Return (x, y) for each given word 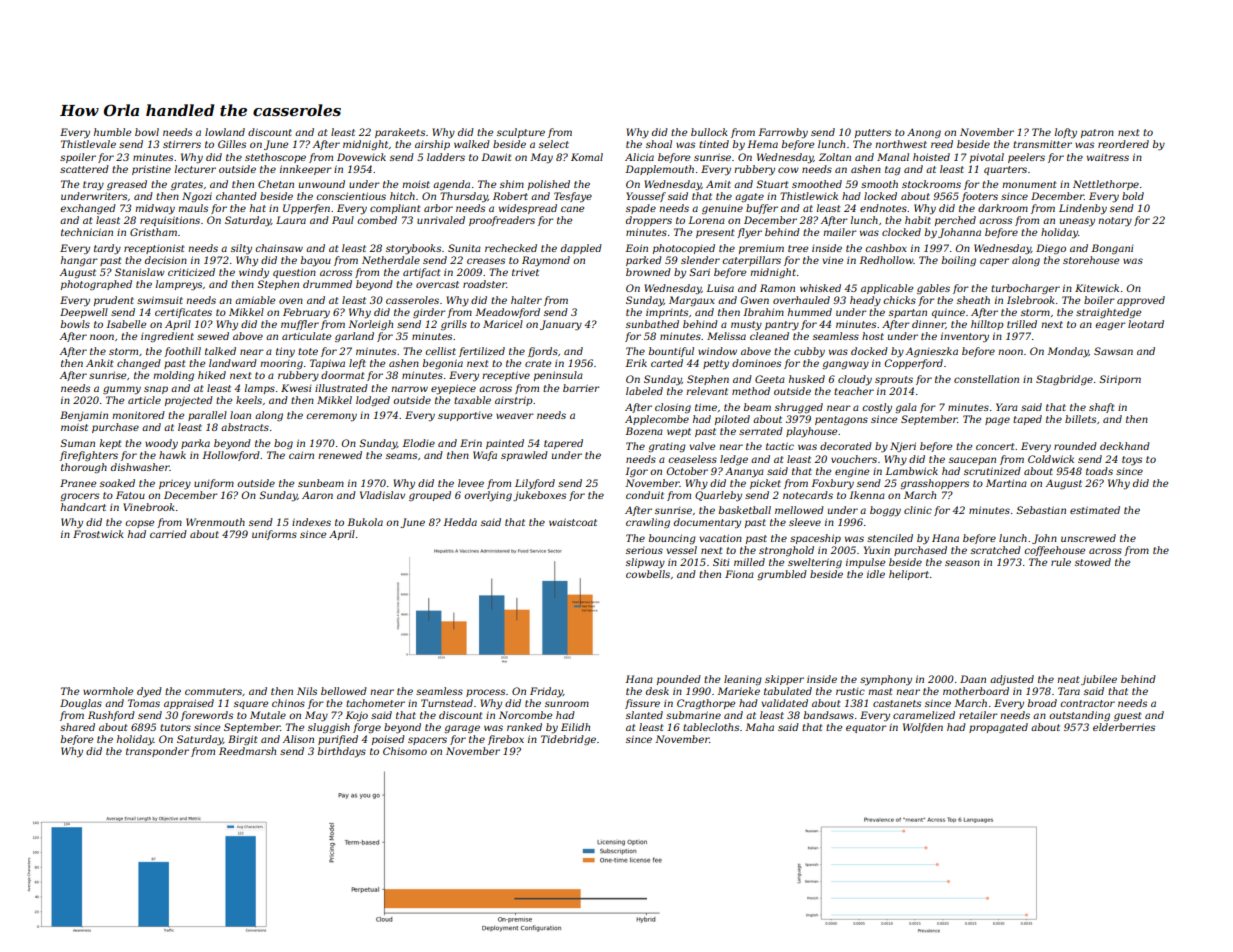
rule (1061, 562)
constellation (986, 379)
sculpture (521, 133)
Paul (343, 220)
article (144, 400)
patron (1097, 133)
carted (667, 363)
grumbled (782, 575)
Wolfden (923, 728)
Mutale (268, 715)
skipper (784, 680)
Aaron (317, 495)
